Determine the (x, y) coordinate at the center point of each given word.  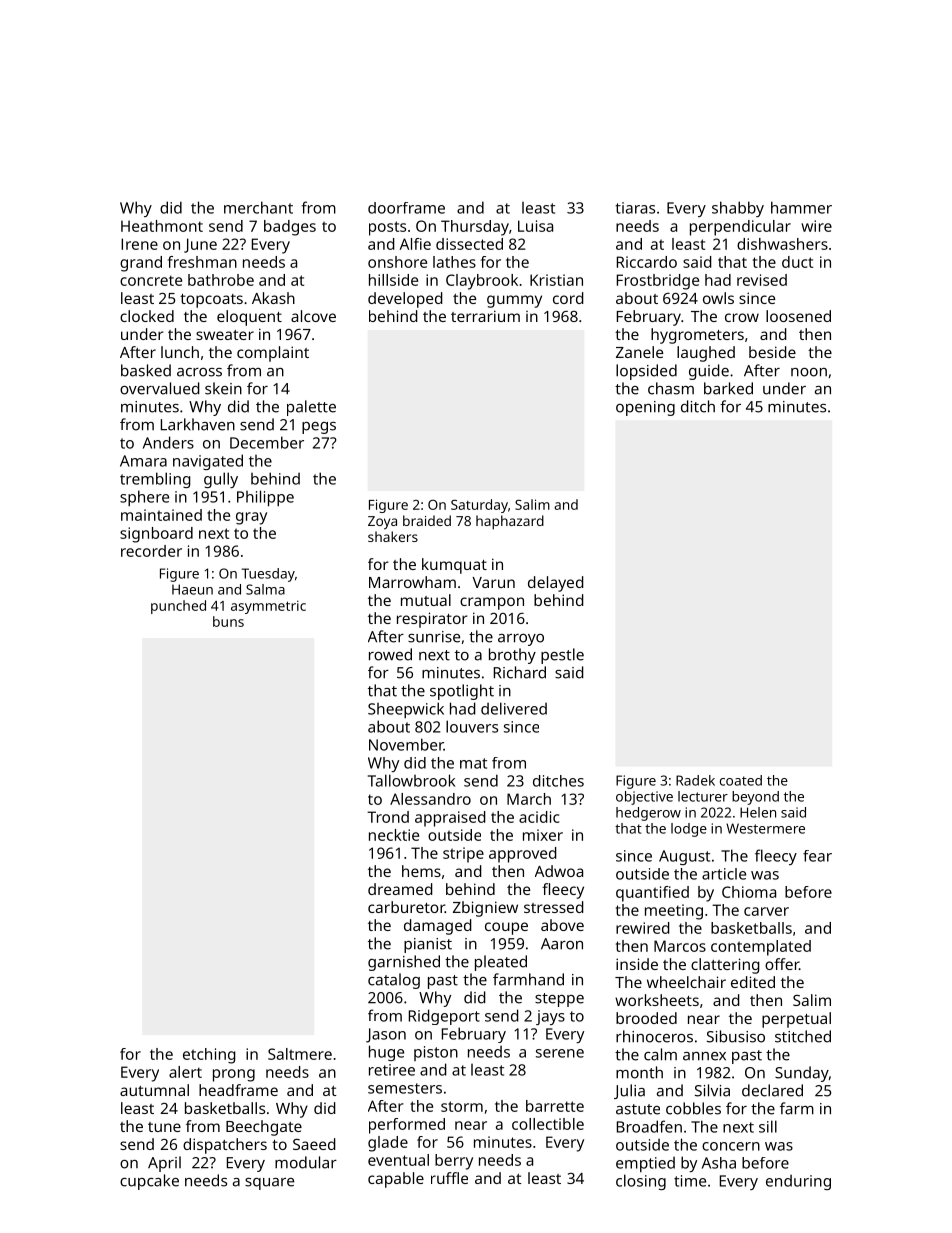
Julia (629, 1091)
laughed (706, 354)
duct (797, 262)
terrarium (485, 316)
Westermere (765, 828)
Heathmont (162, 226)
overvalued (160, 388)
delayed (556, 584)
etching (209, 1056)
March (529, 799)
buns (228, 621)
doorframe (406, 208)
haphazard (510, 522)
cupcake (149, 1182)
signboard (156, 535)
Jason (386, 1035)
